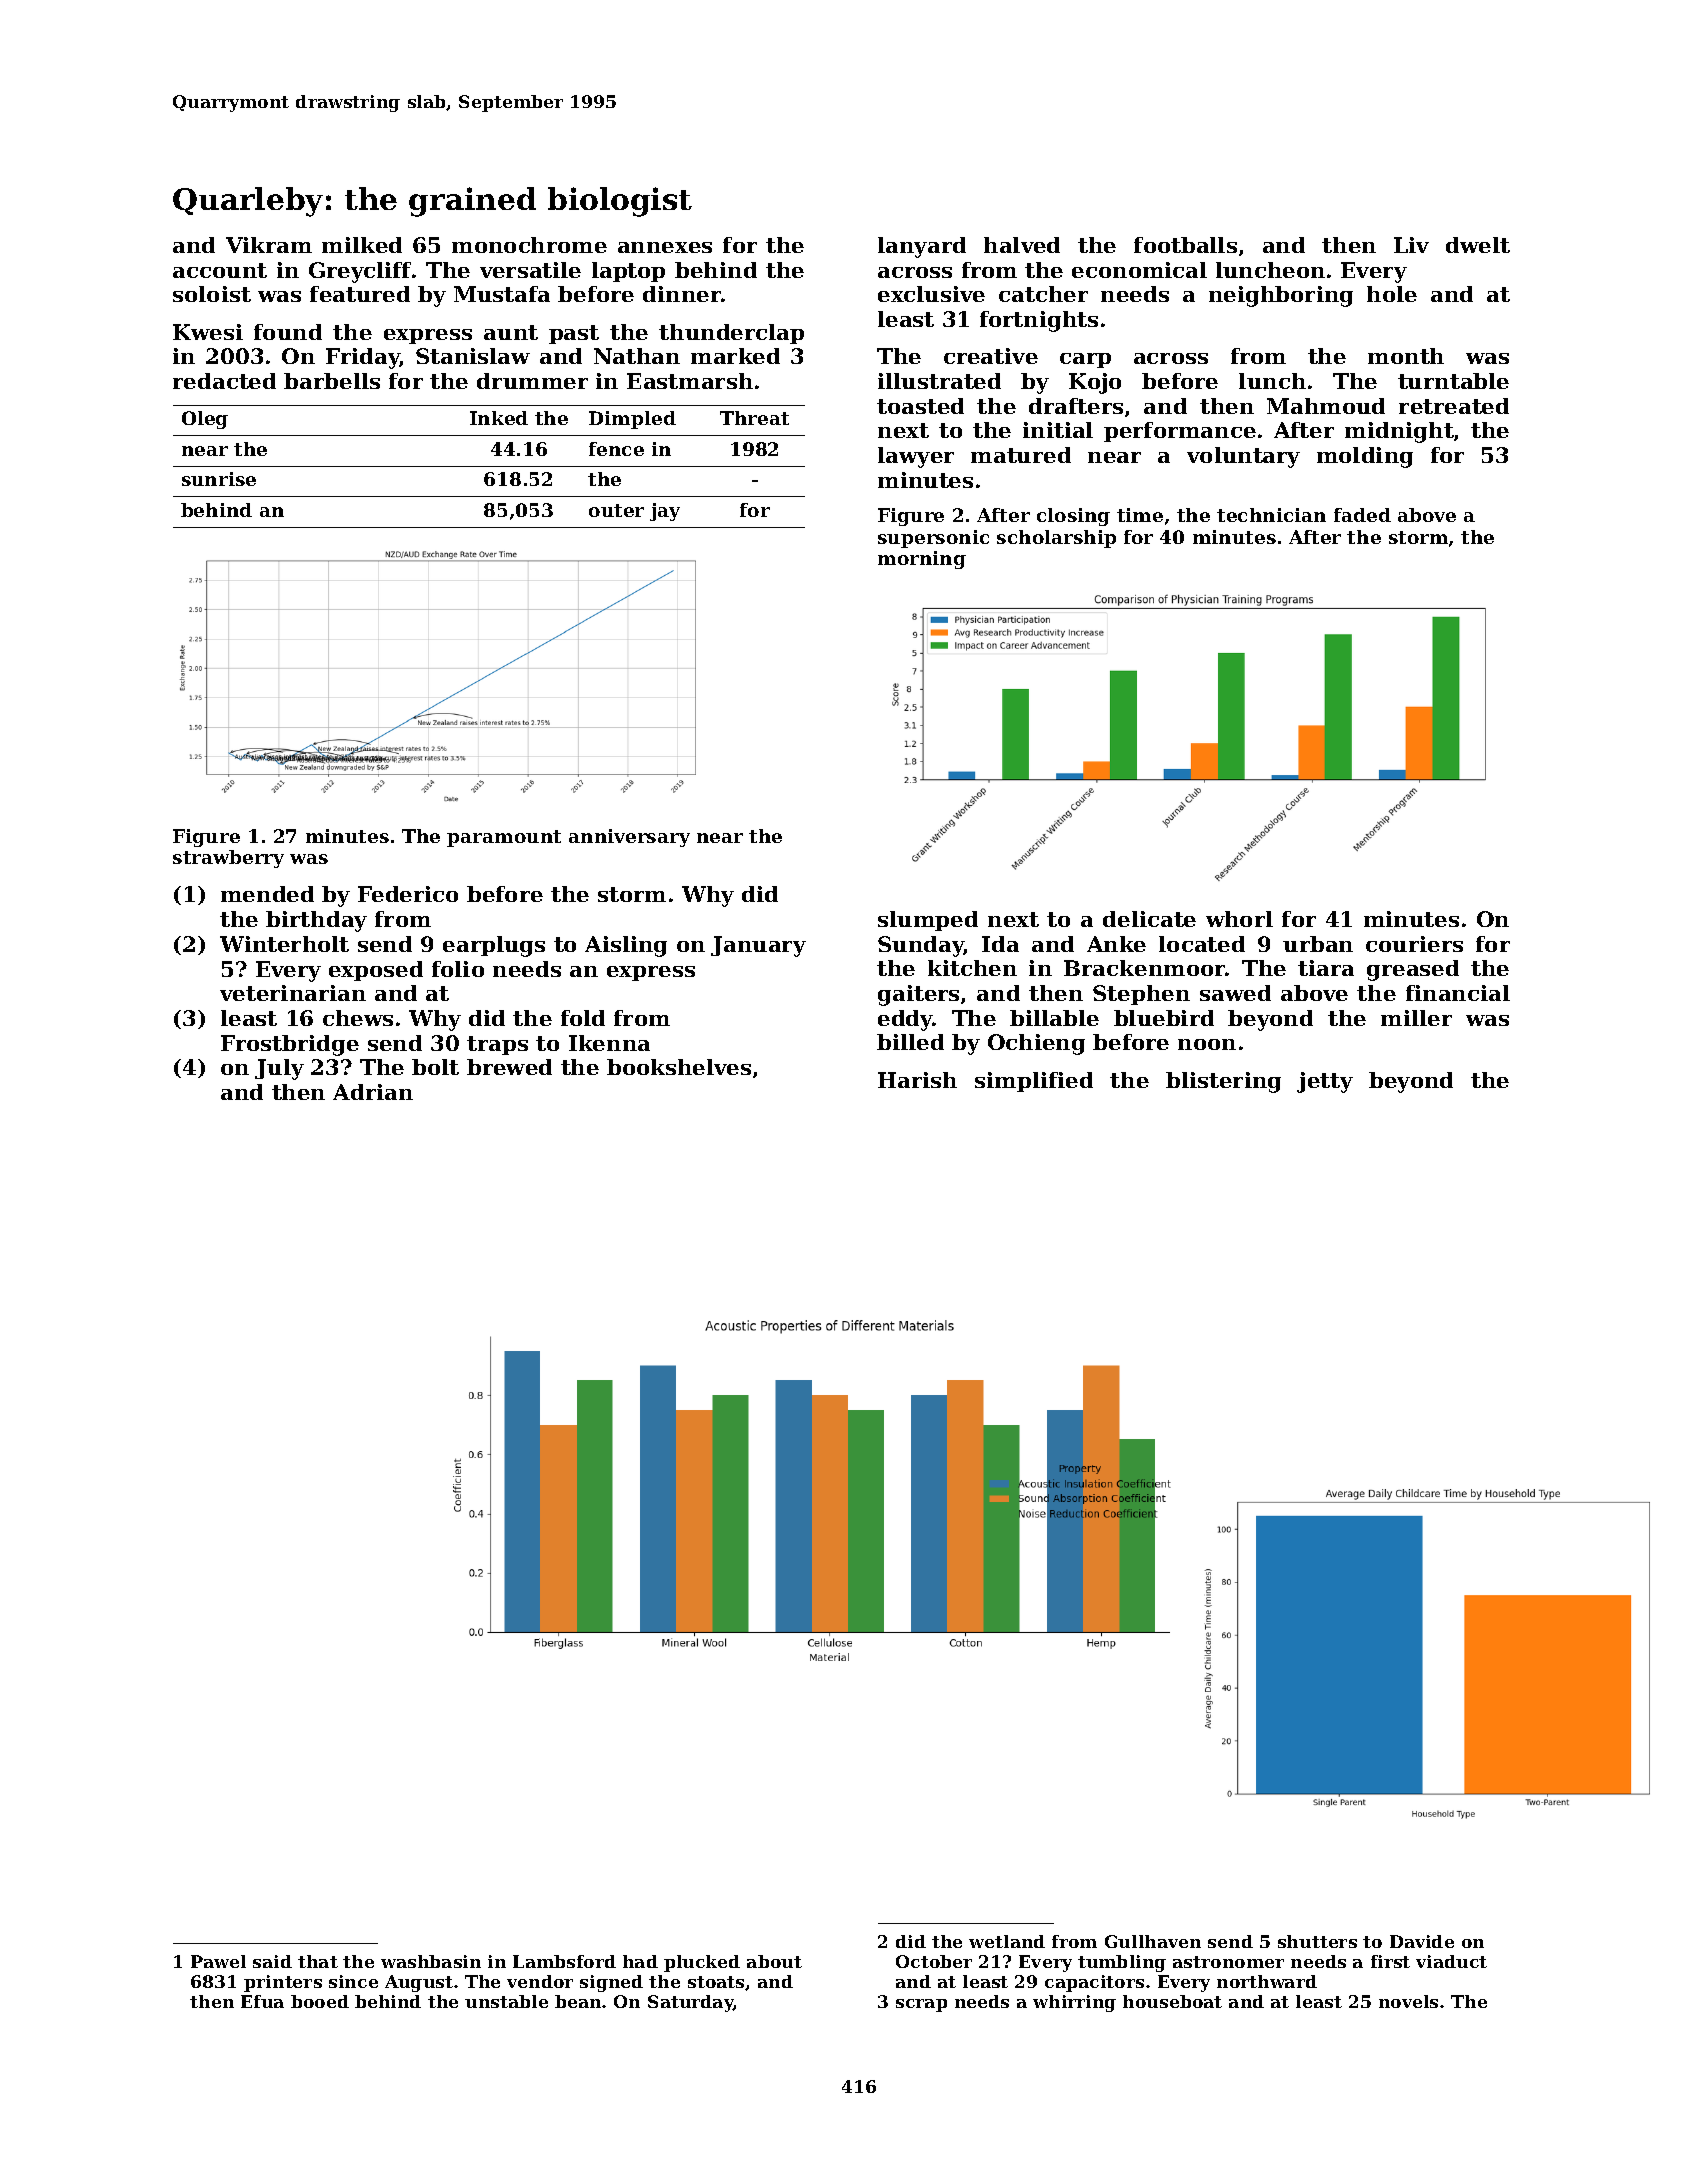 The image size is (1683, 2178). Describe the element at coordinates (494, 946) in the page. I see `earplugs` at that location.
